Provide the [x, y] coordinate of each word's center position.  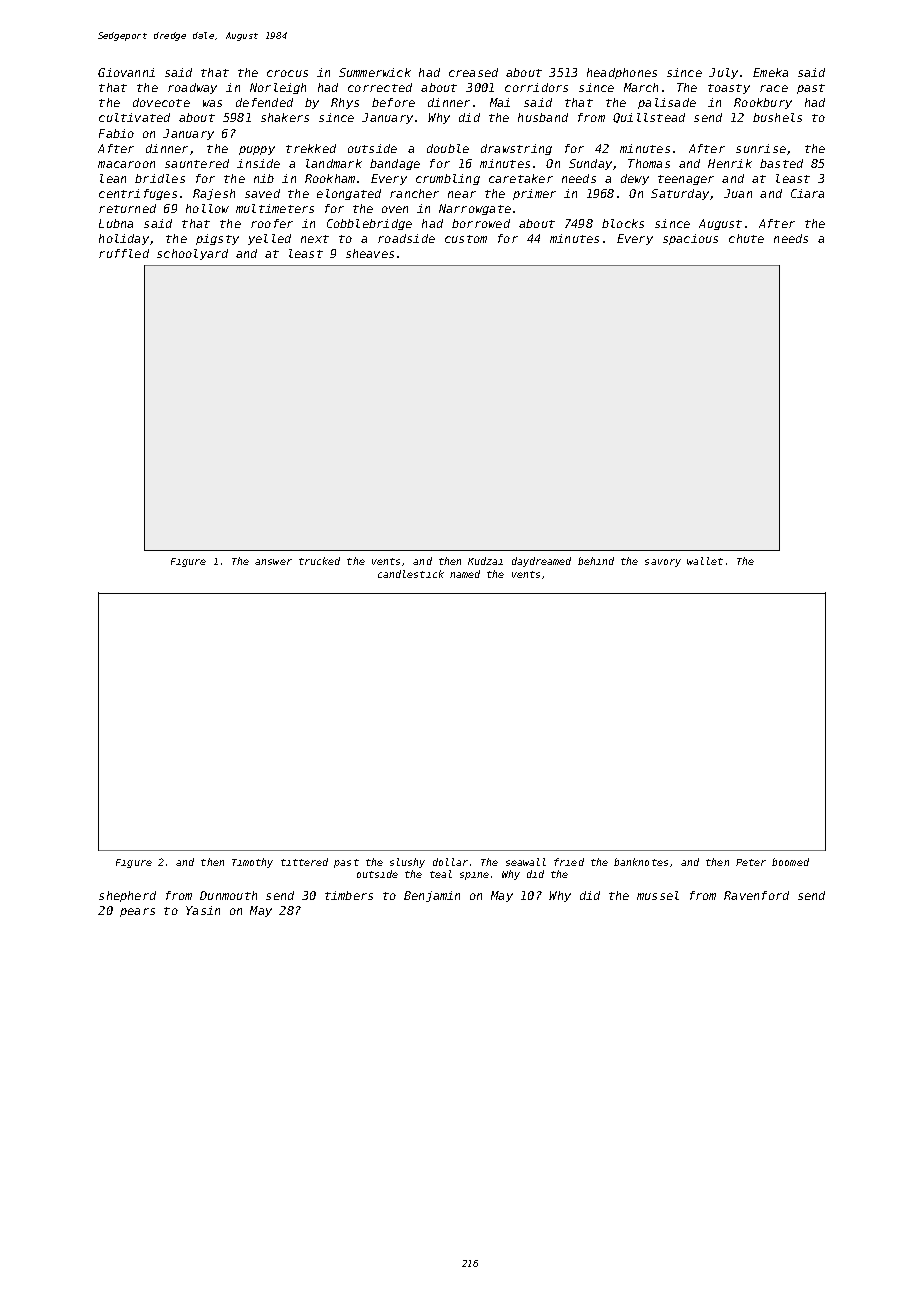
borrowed [481, 223]
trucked [319, 561]
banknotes [641, 862]
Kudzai [485, 561]
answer [273, 562]
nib [264, 178]
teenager [686, 180]
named [465, 574]
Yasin [203, 910]
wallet [705, 561]
